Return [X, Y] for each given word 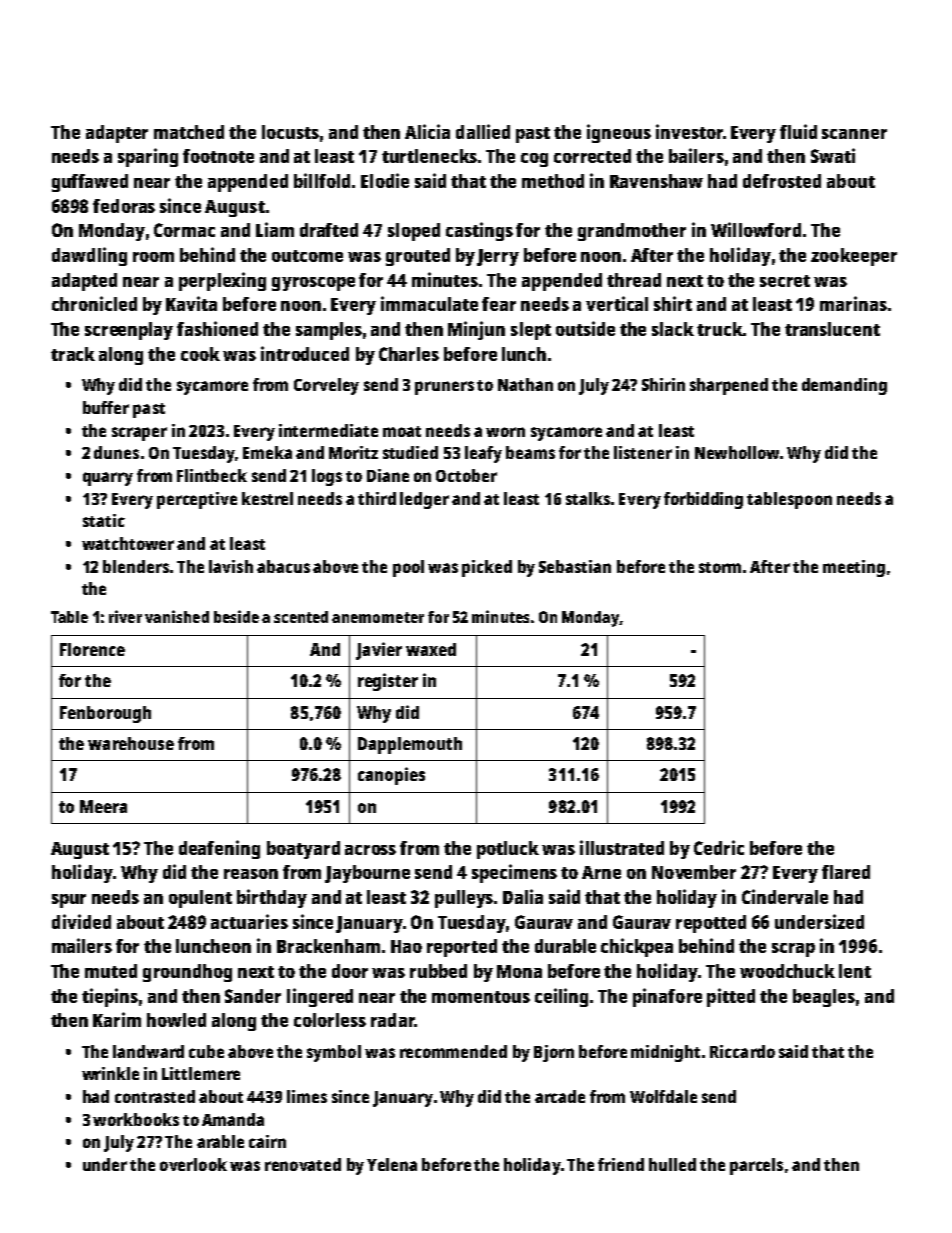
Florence [92, 649]
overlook [193, 1164]
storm [720, 567]
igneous [619, 133]
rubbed [438, 971]
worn [505, 432]
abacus [283, 566]
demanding [844, 386]
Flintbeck [212, 475]
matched [189, 132]
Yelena [392, 1164]
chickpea [637, 947]
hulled [672, 1164]
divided [81, 921]
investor [689, 131]
